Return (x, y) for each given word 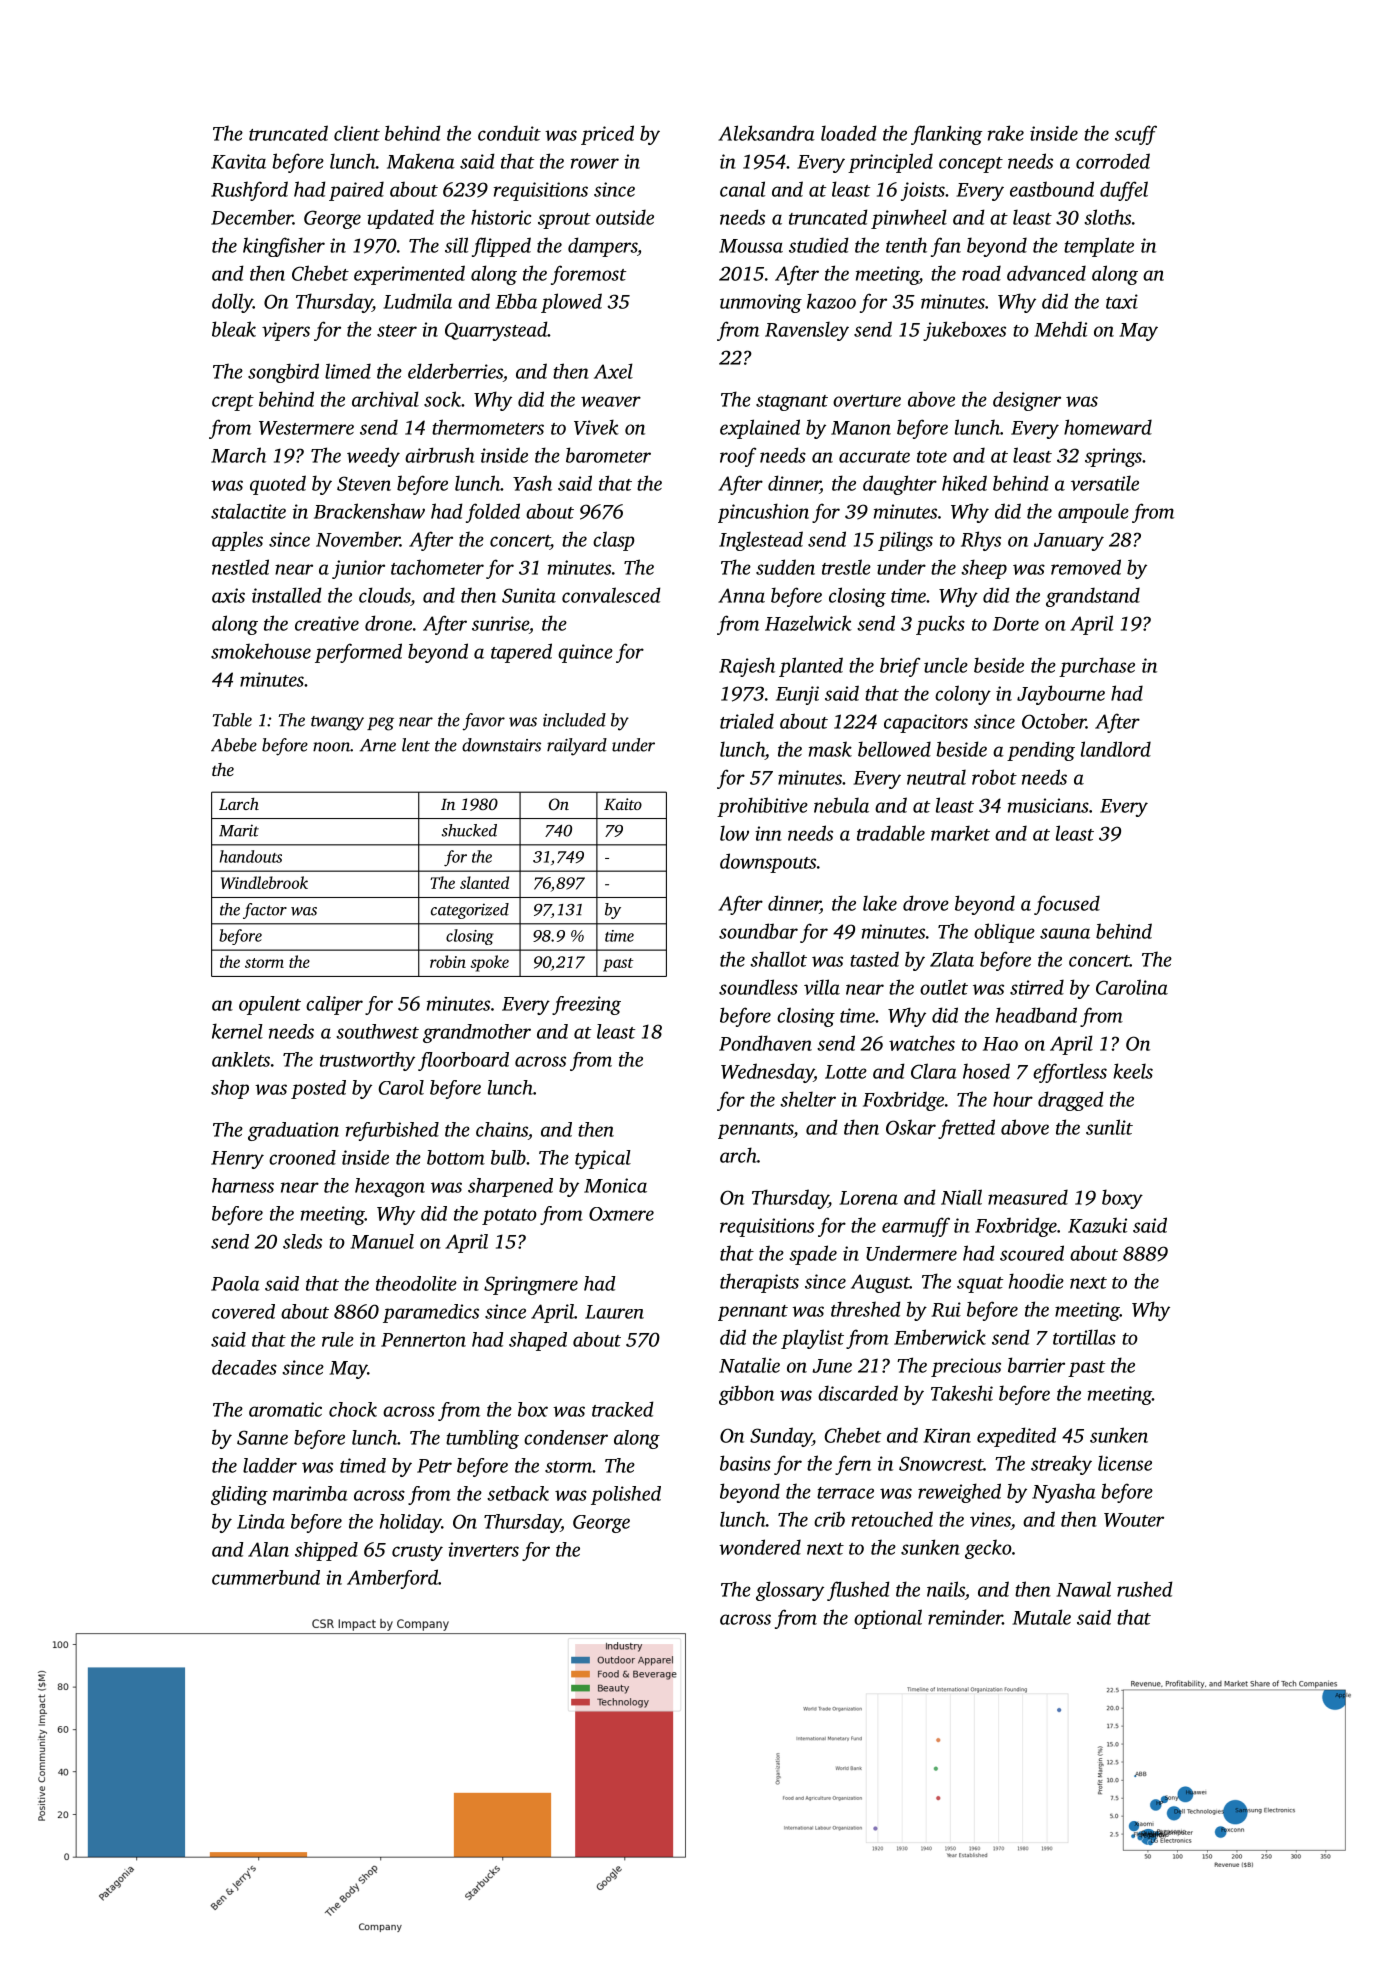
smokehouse (261, 651)
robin (448, 961)
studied (819, 245)
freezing (586, 1005)
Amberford (392, 1579)
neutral (936, 777)
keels (1133, 1071)
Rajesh (747, 667)
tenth (906, 245)
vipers (286, 331)
